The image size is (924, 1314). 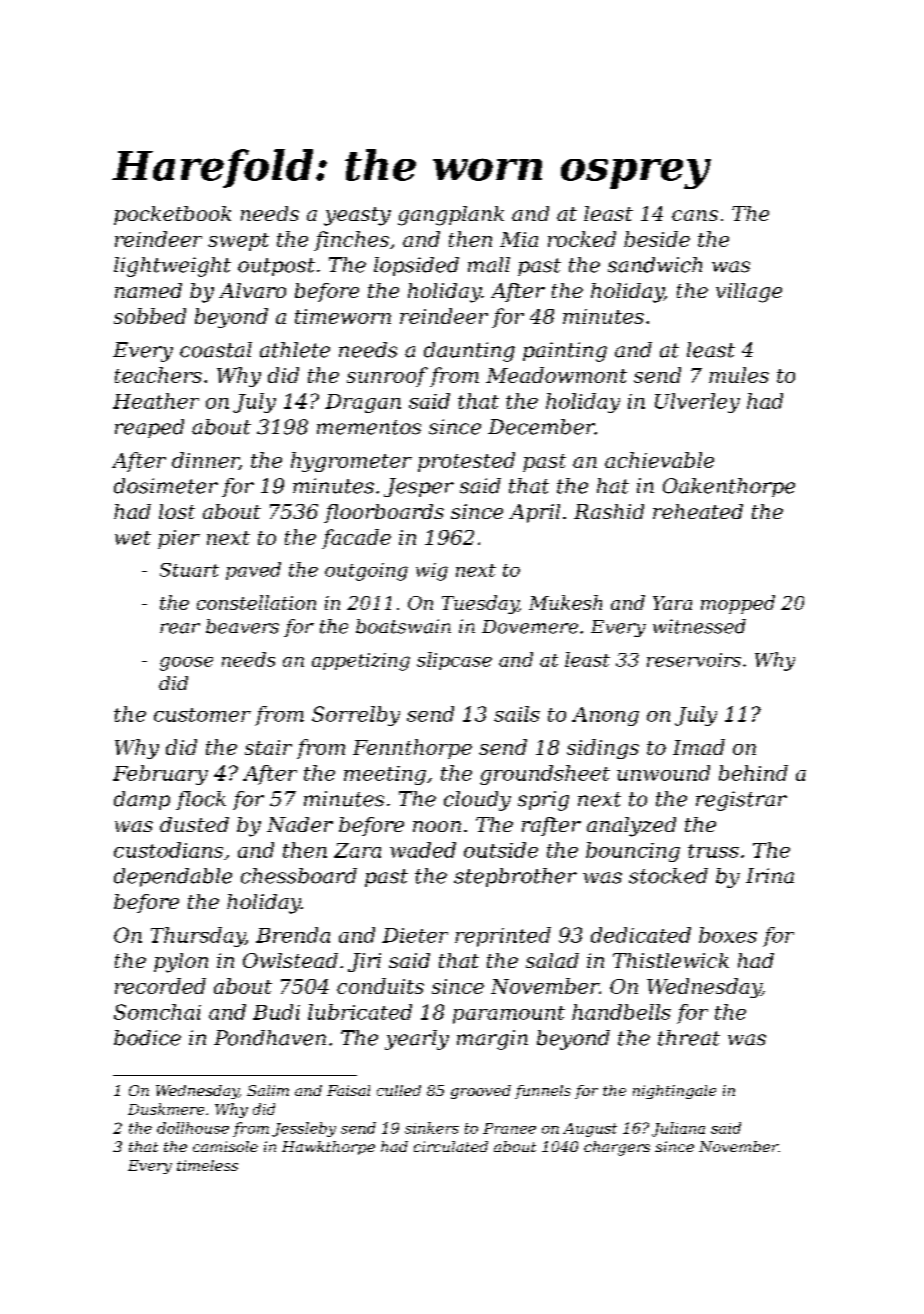 I want to click on circulated, so click(x=451, y=1146).
